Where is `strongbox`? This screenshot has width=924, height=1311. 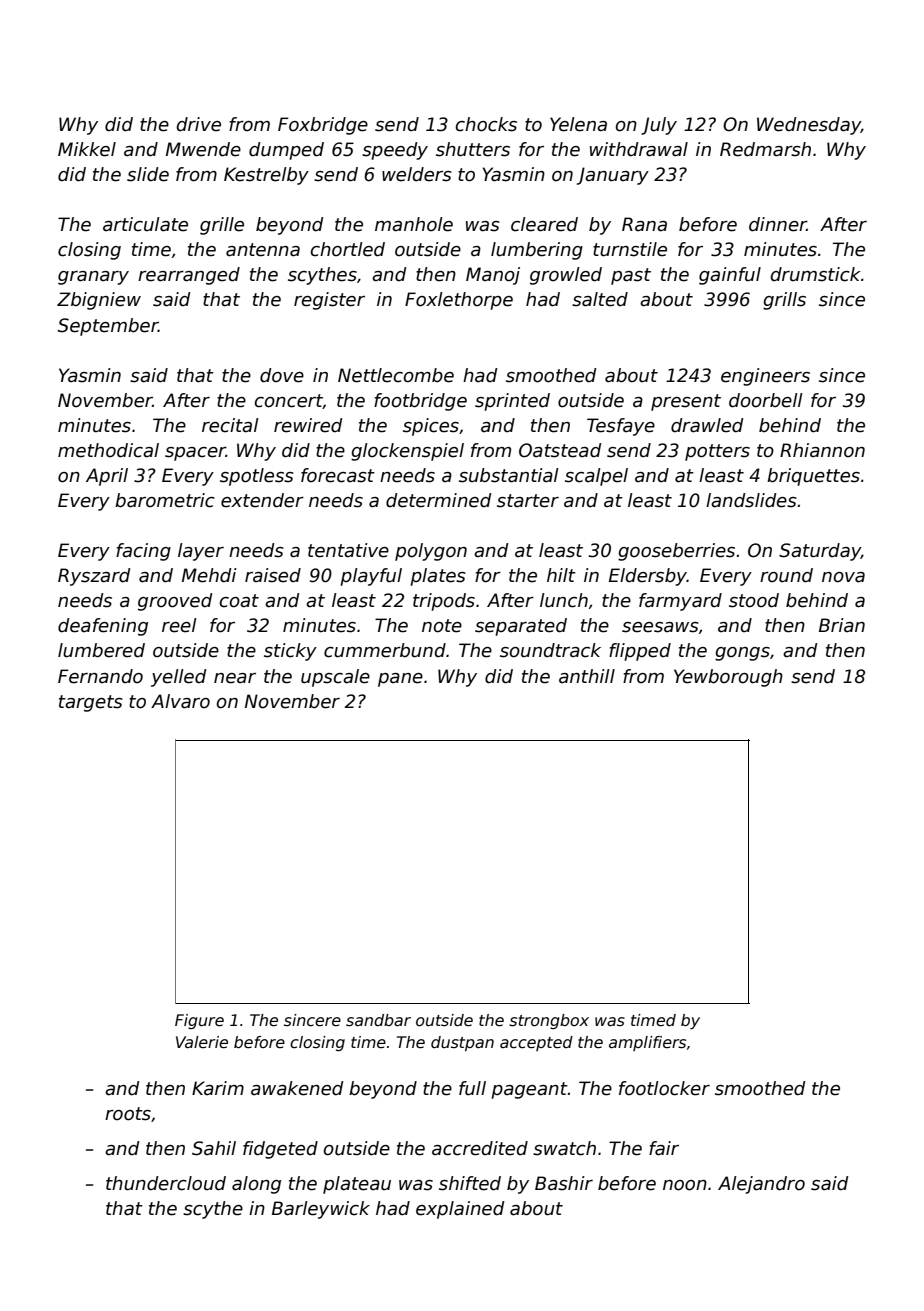 strongbox is located at coordinates (549, 1021).
